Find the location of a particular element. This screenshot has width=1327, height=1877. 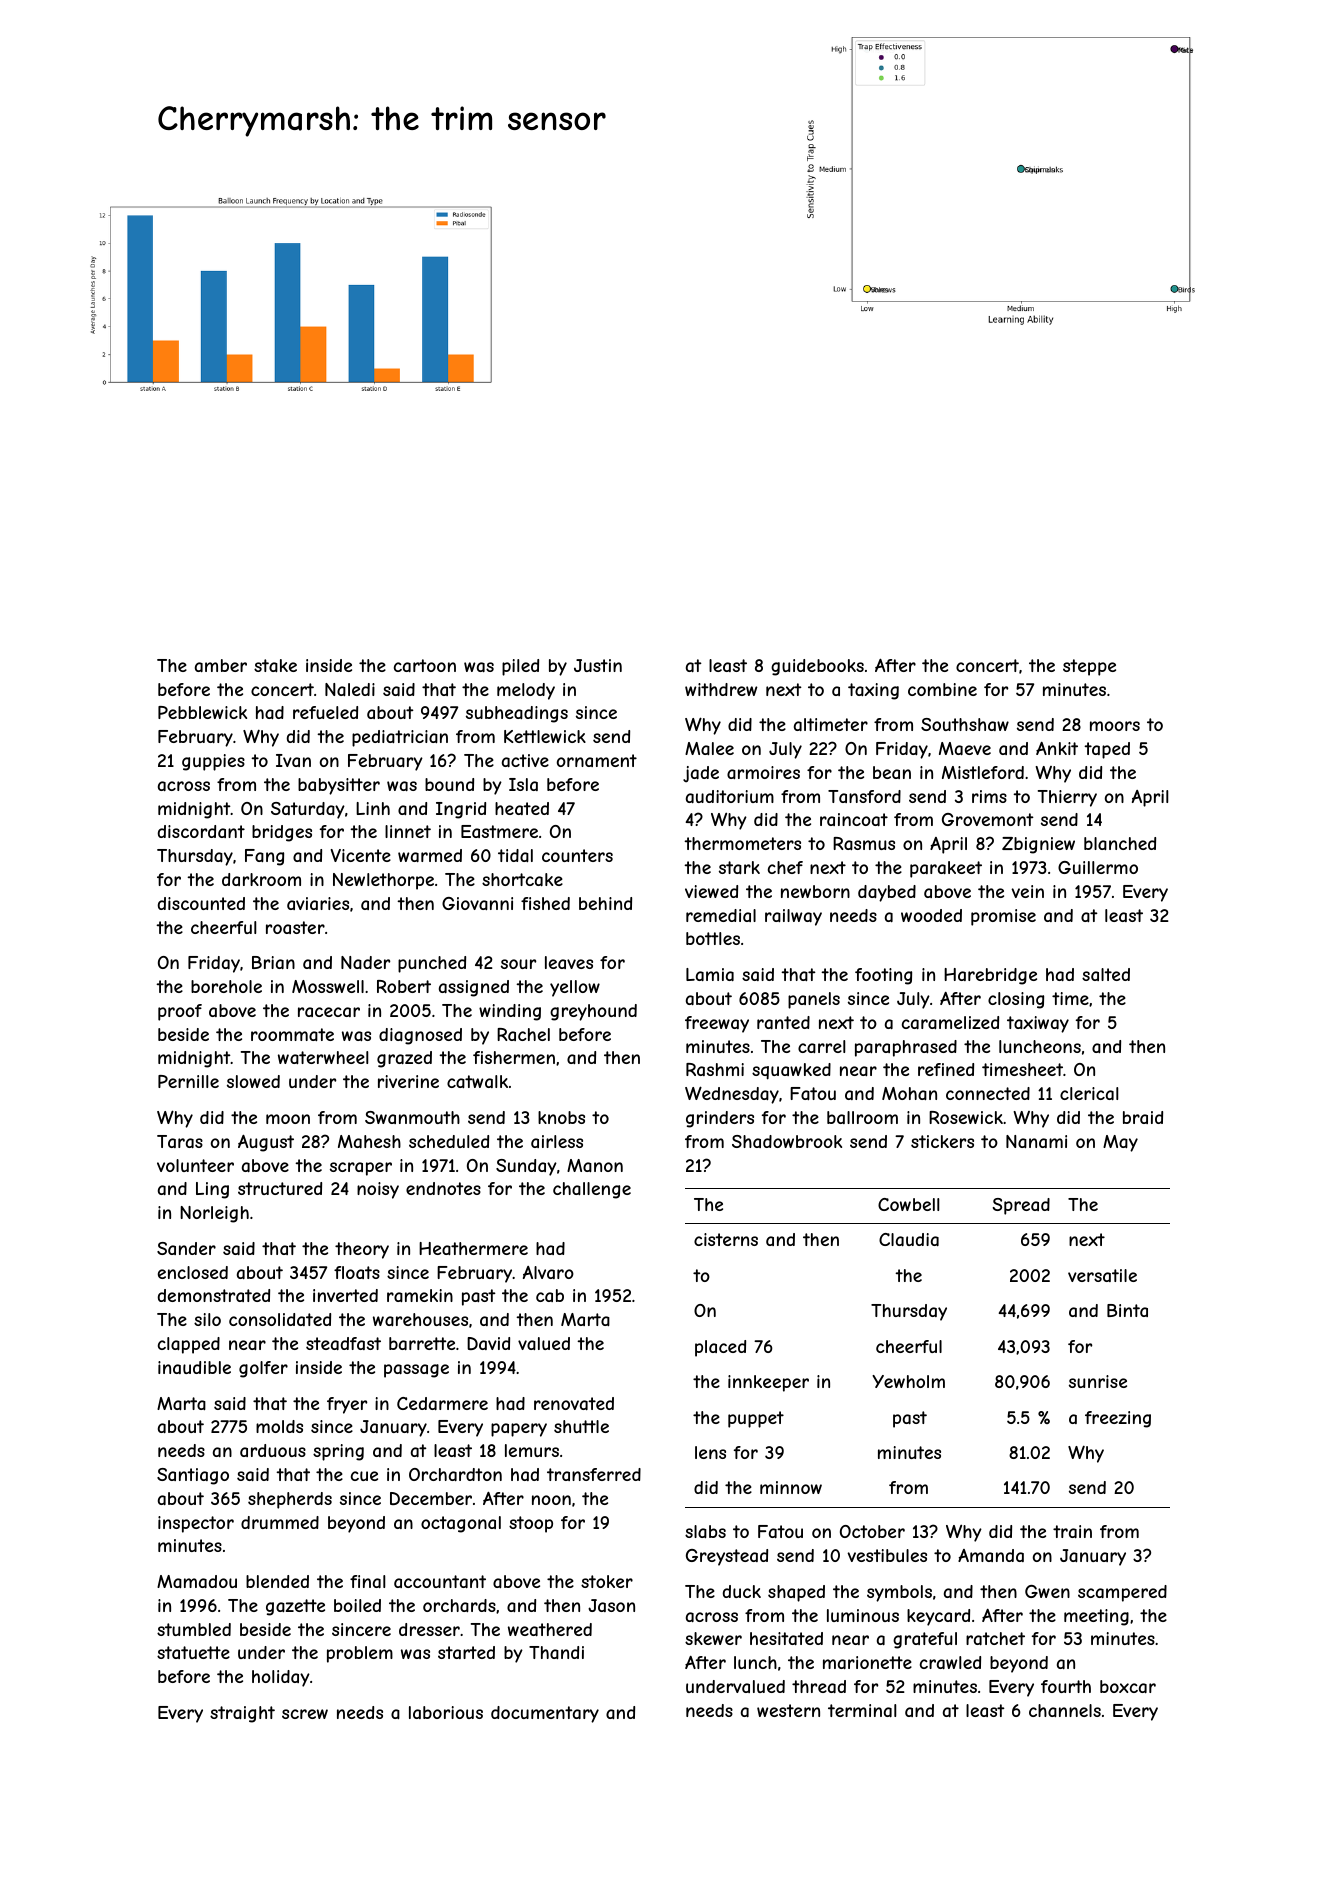

guidebooks is located at coordinates (817, 667).
